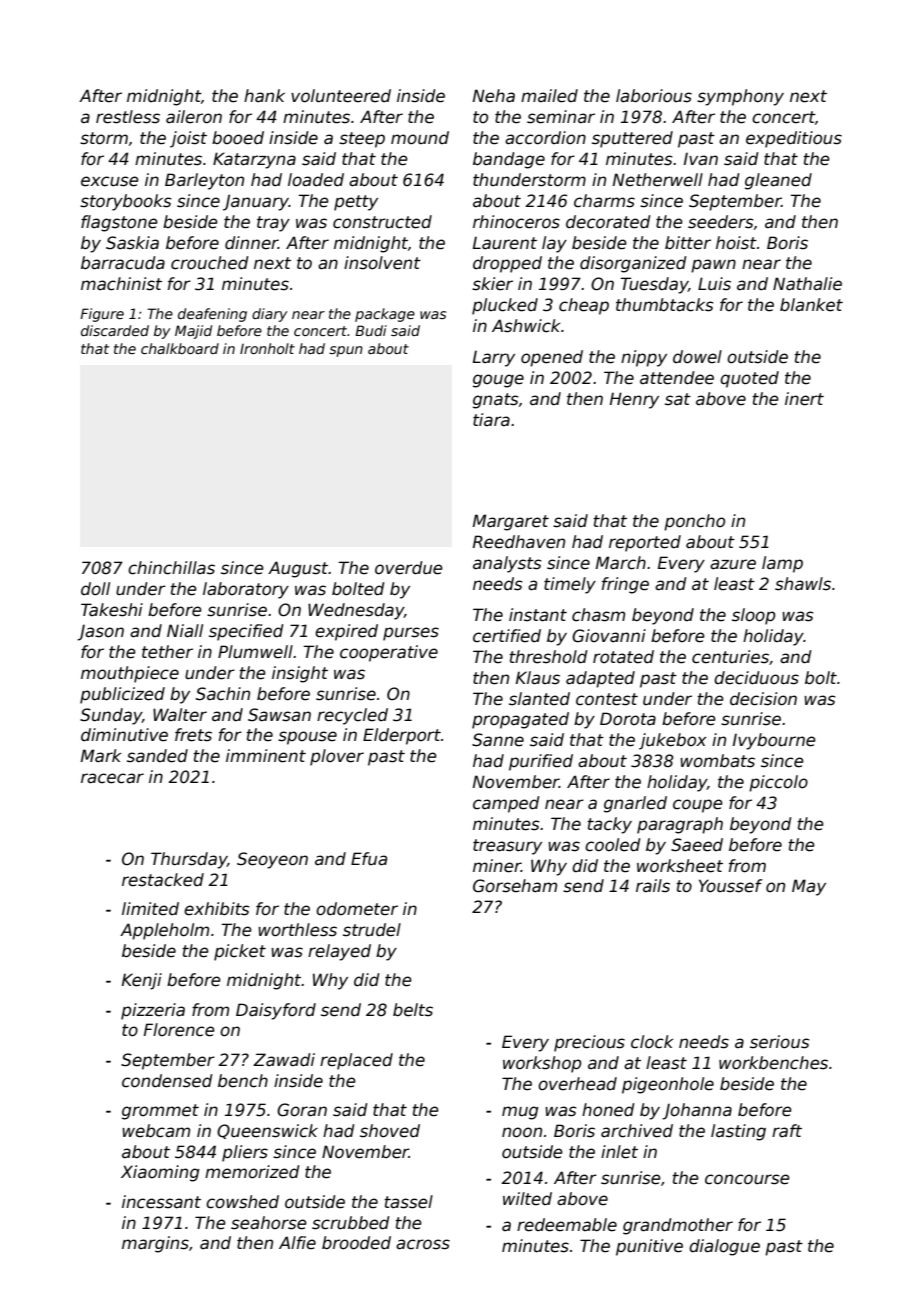 This screenshot has width=924, height=1308. What do you see at coordinates (142, 981) in the screenshot?
I see `Kenji` at bounding box center [142, 981].
